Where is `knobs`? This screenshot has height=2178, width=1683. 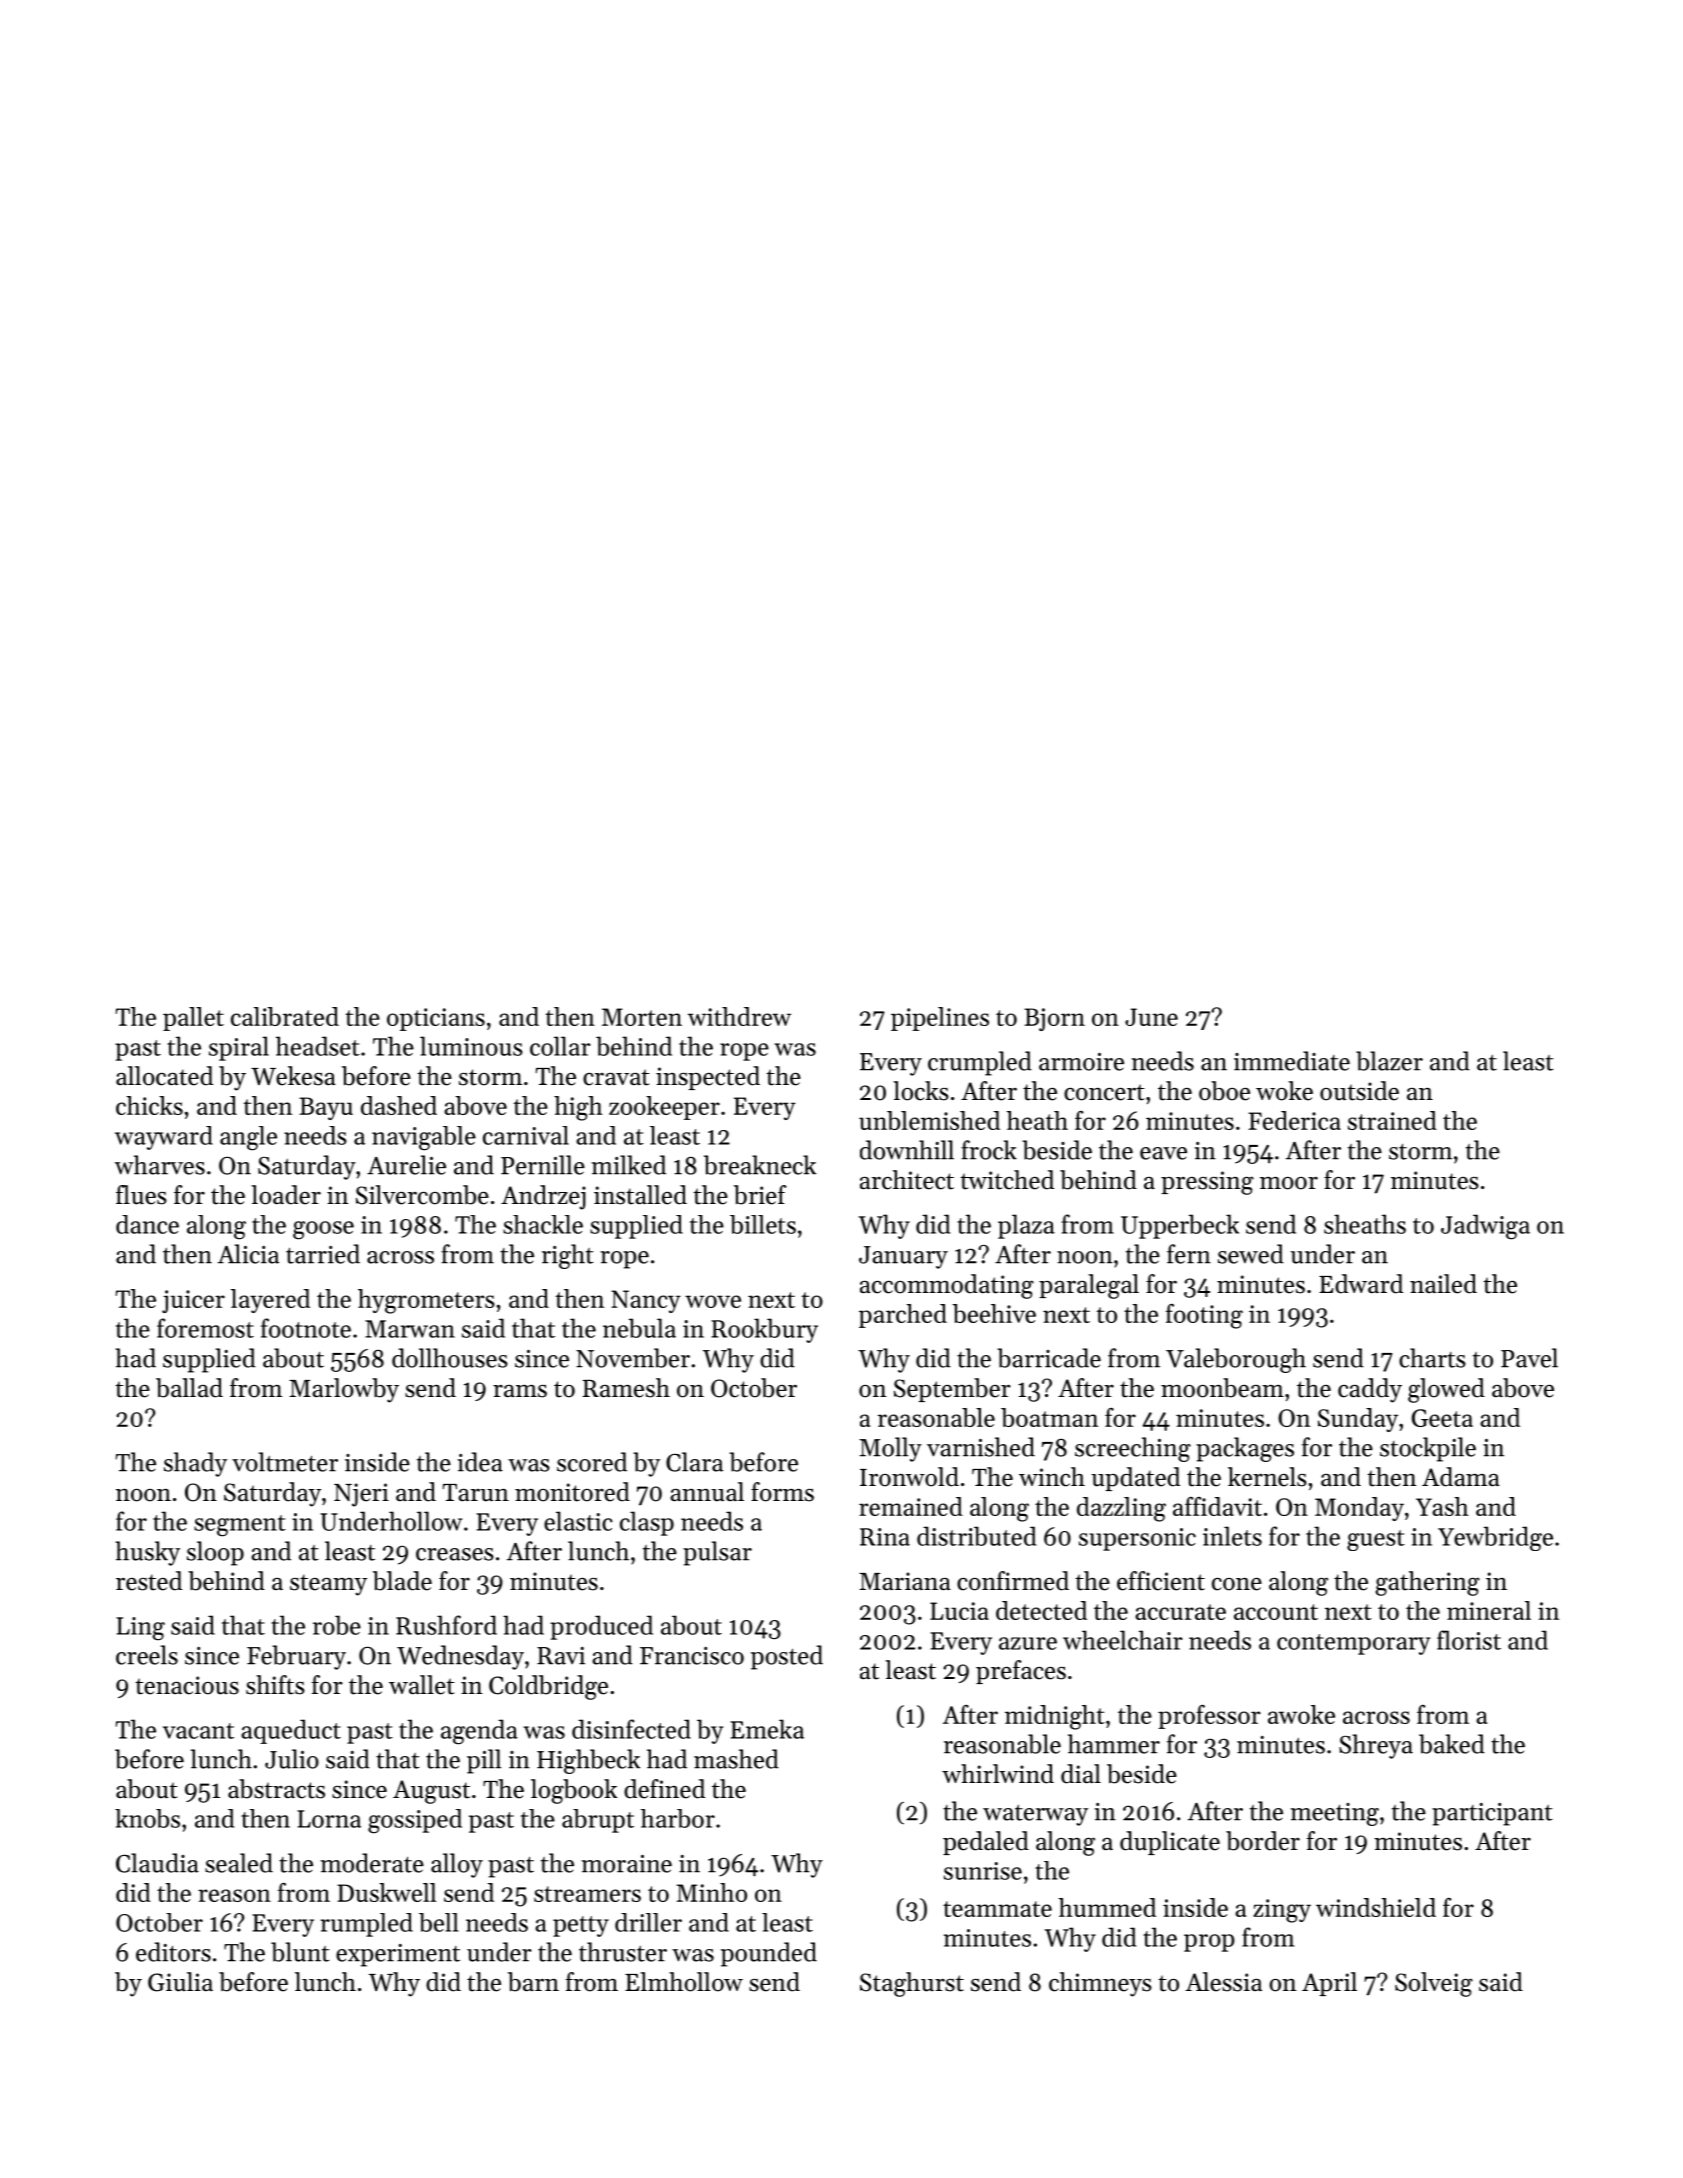
knobs is located at coordinates (147, 1818).
